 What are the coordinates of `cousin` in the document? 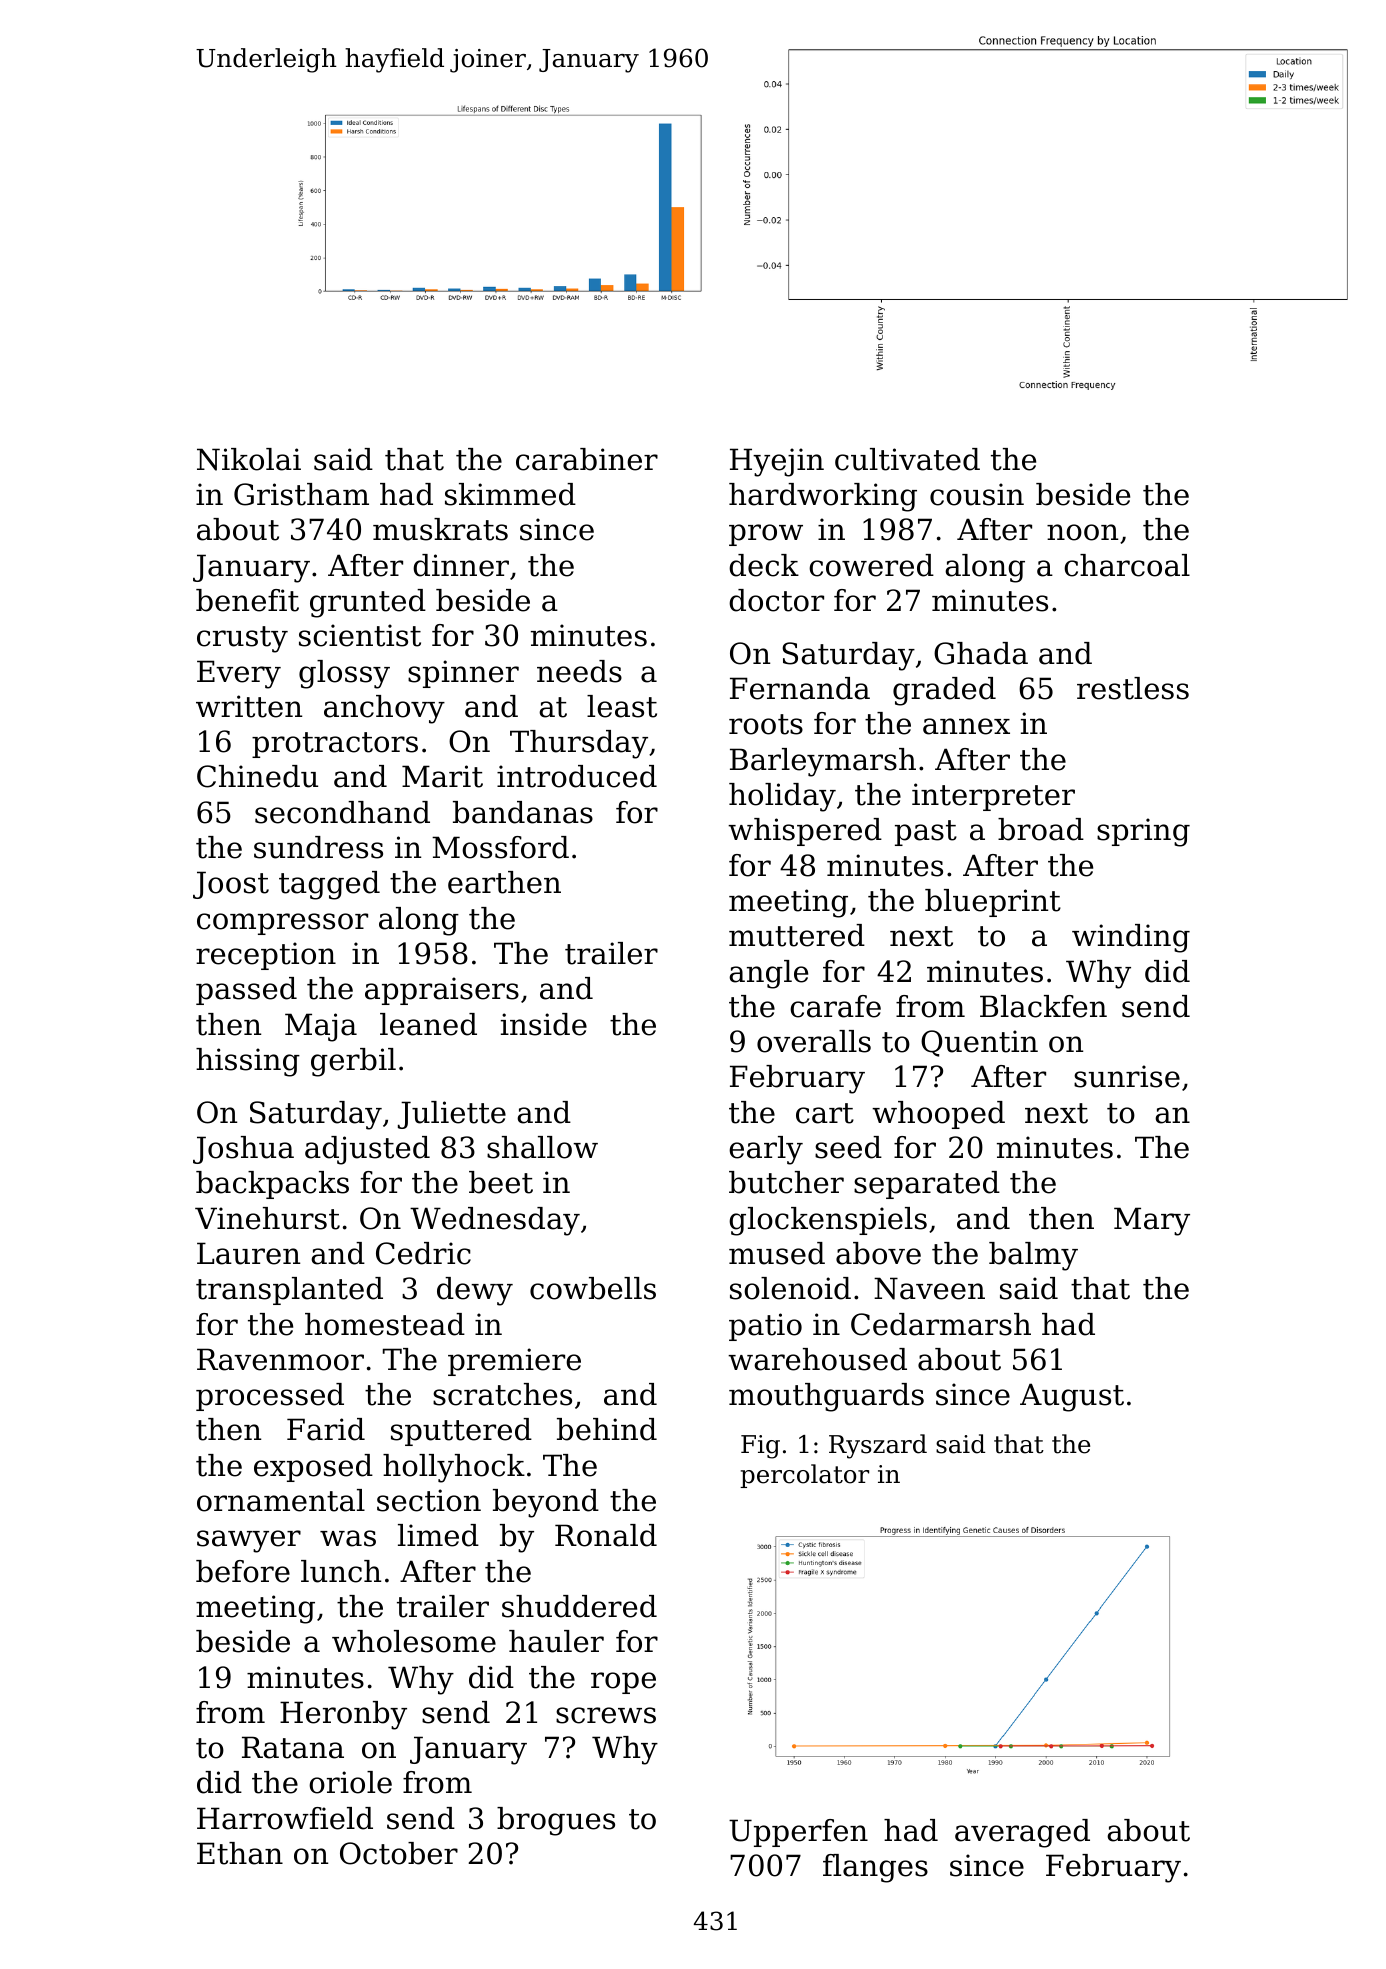 It's located at (977, 494).
